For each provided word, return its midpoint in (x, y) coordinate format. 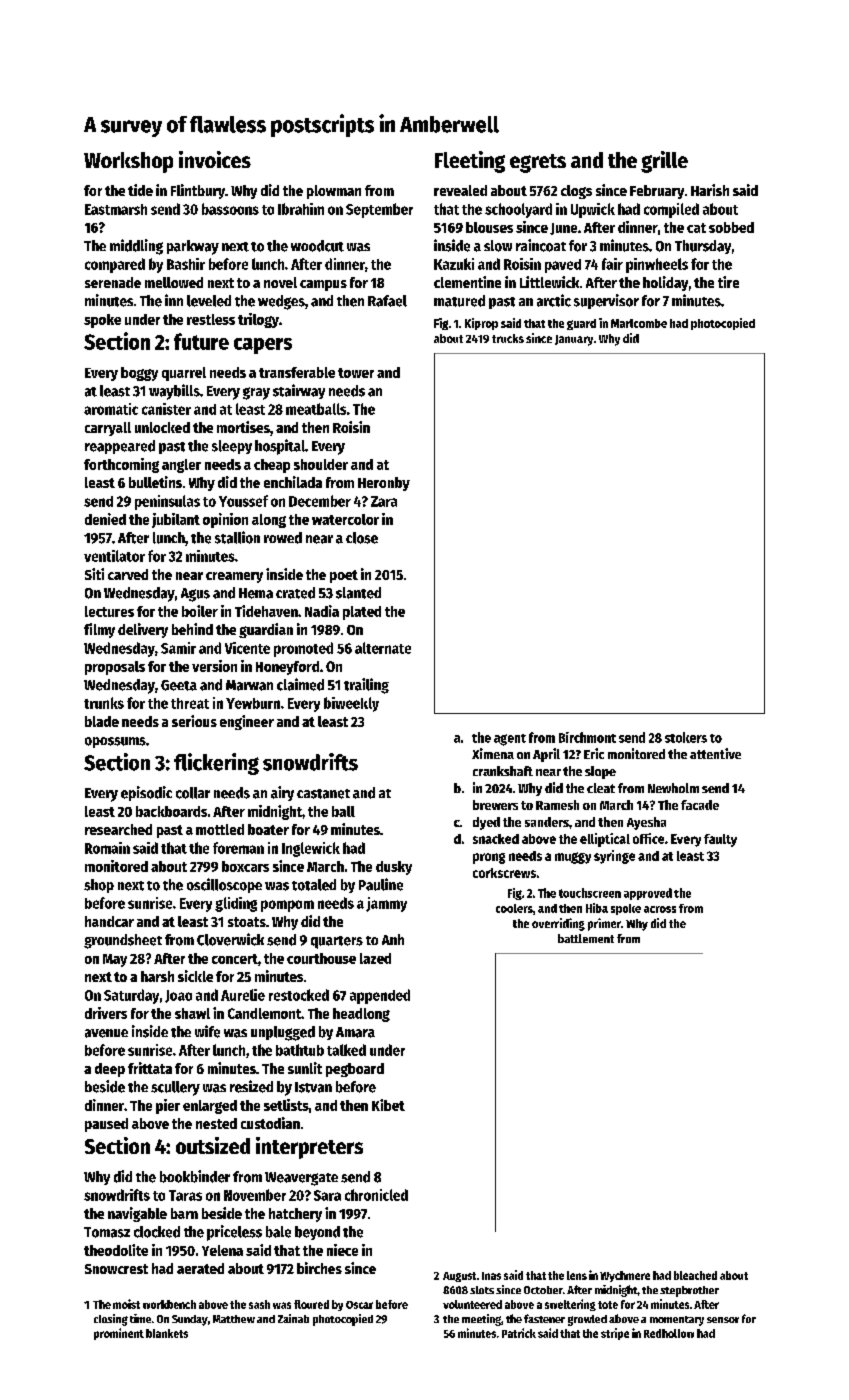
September (379, 210)
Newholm (673, 788)
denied (105, 519)
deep (110, 1070)
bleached (695, 1275)
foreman (238, 848)
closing (111, 1320)
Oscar (359, 1305)
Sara (327, 1195)
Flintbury (198, 191)
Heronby (384, 484)
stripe (615, 1334)
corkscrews (504, 873)
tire (728, 282)
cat (696, 228)
